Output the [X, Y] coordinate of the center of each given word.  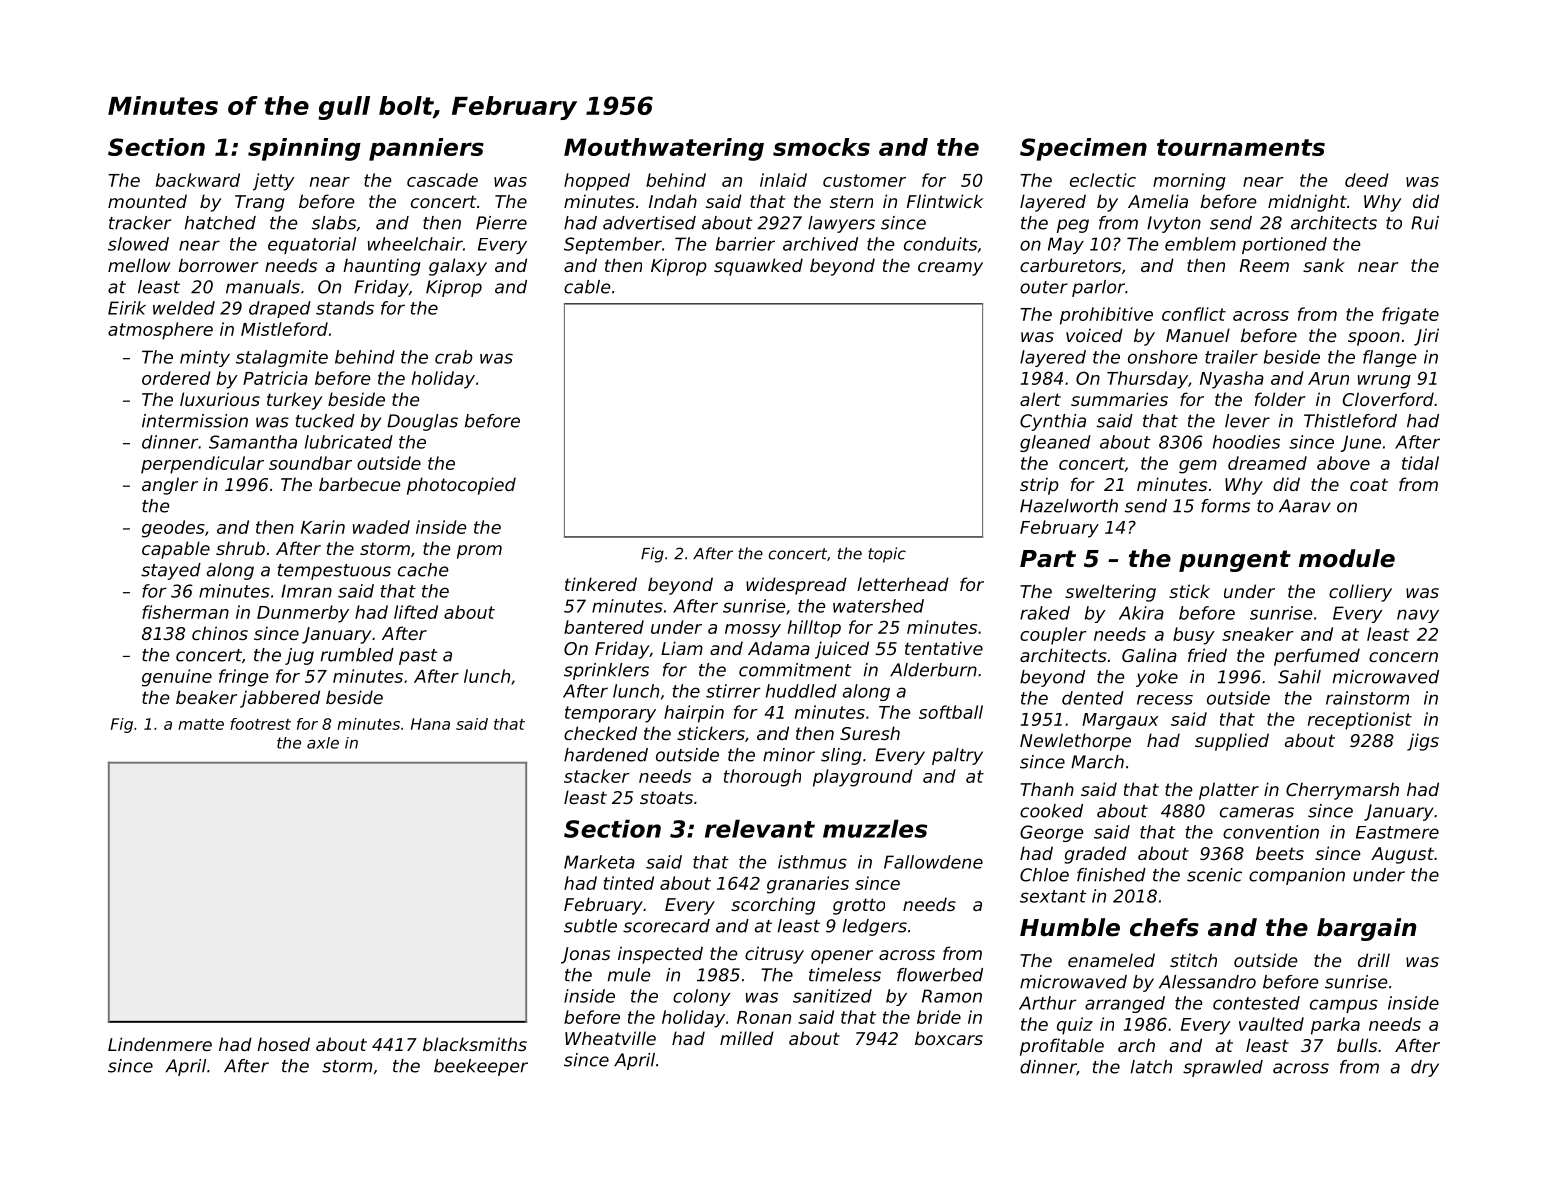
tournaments [1241, 147]
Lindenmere [160, 1044]
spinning [304, 149]
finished [1111, 875]
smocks [821, 147]
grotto [859, 906]
